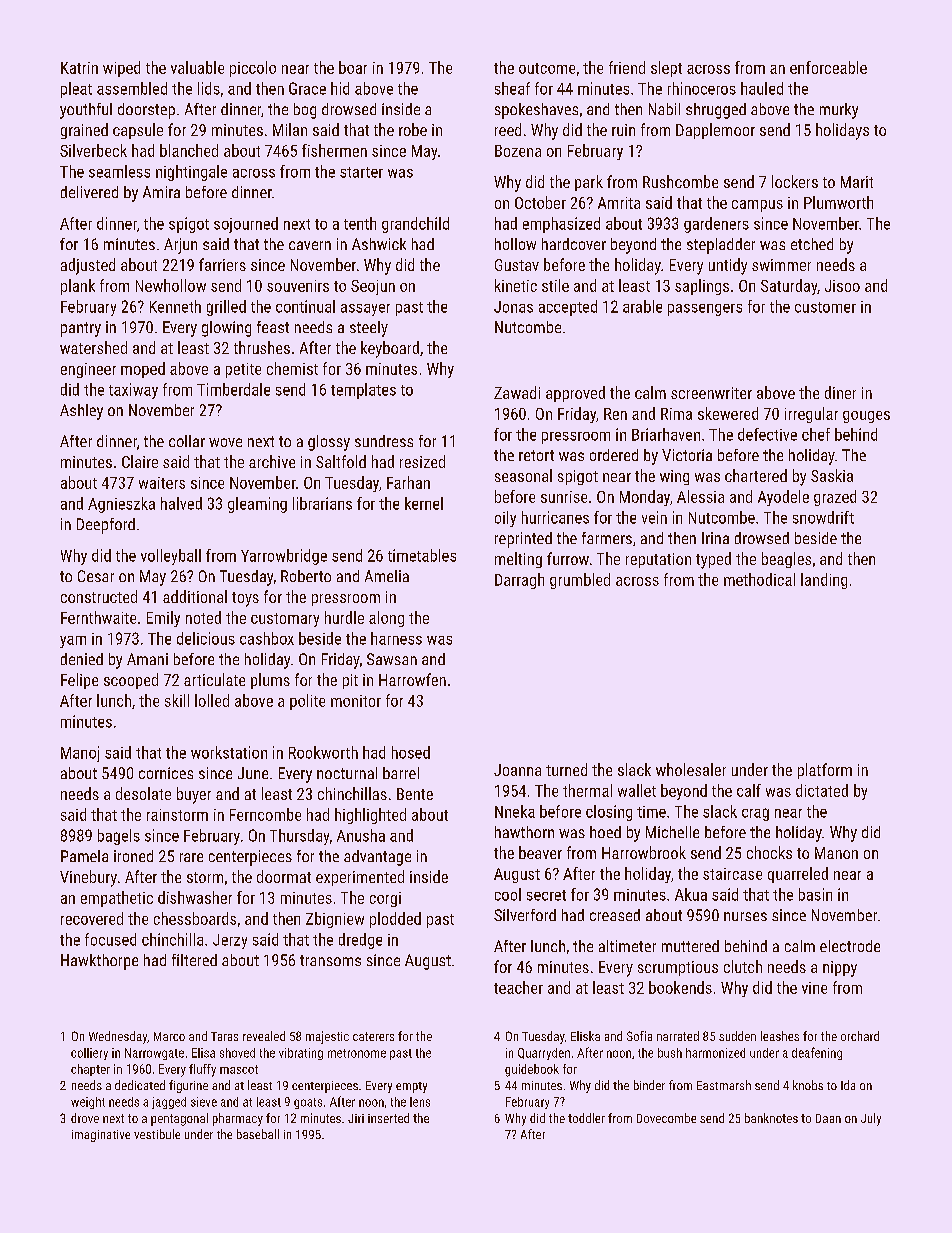 This image has width=952, height=1233. What do you see at coordinates (836, 853) in the image?
I see `Manon` at bounding box center [836, 853].
